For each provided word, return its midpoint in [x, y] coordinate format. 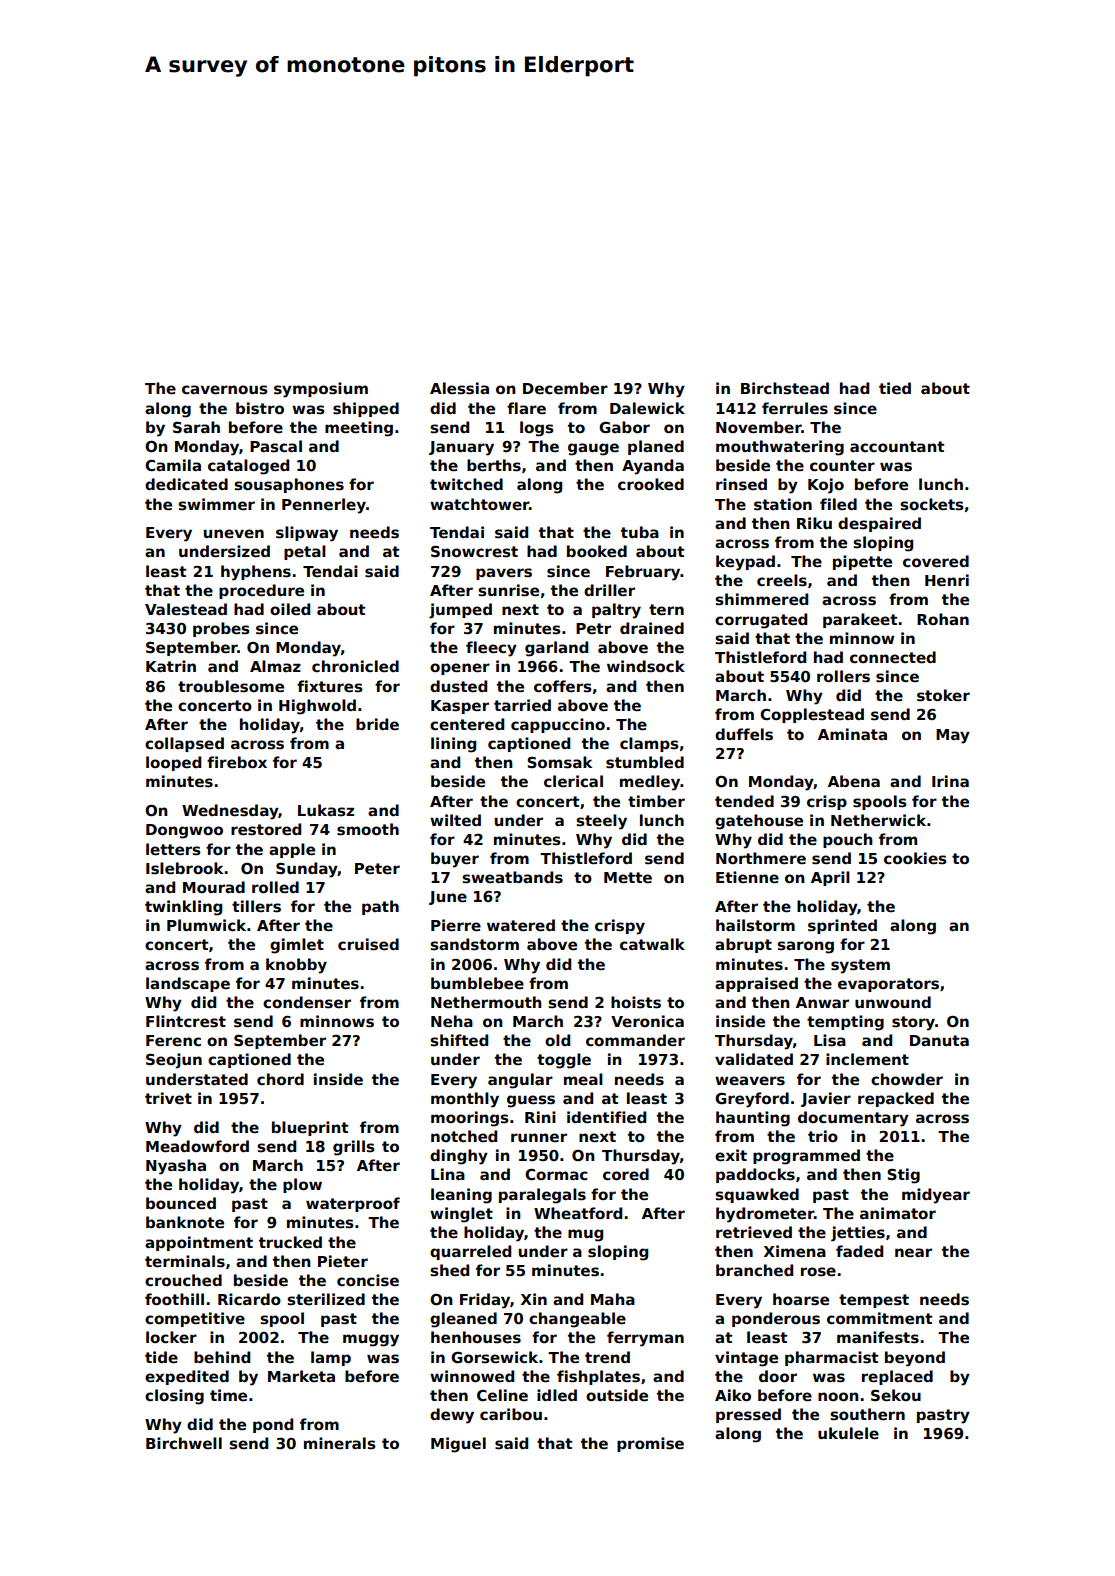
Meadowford [197, 1146]
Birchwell [184, 1443]
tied [895, 388]
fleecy [491, 649]
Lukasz [326, 810]
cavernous [225, 389]
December [565, 388]
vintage [746, 1359]
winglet [461, 1215]
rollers [843, 676]
